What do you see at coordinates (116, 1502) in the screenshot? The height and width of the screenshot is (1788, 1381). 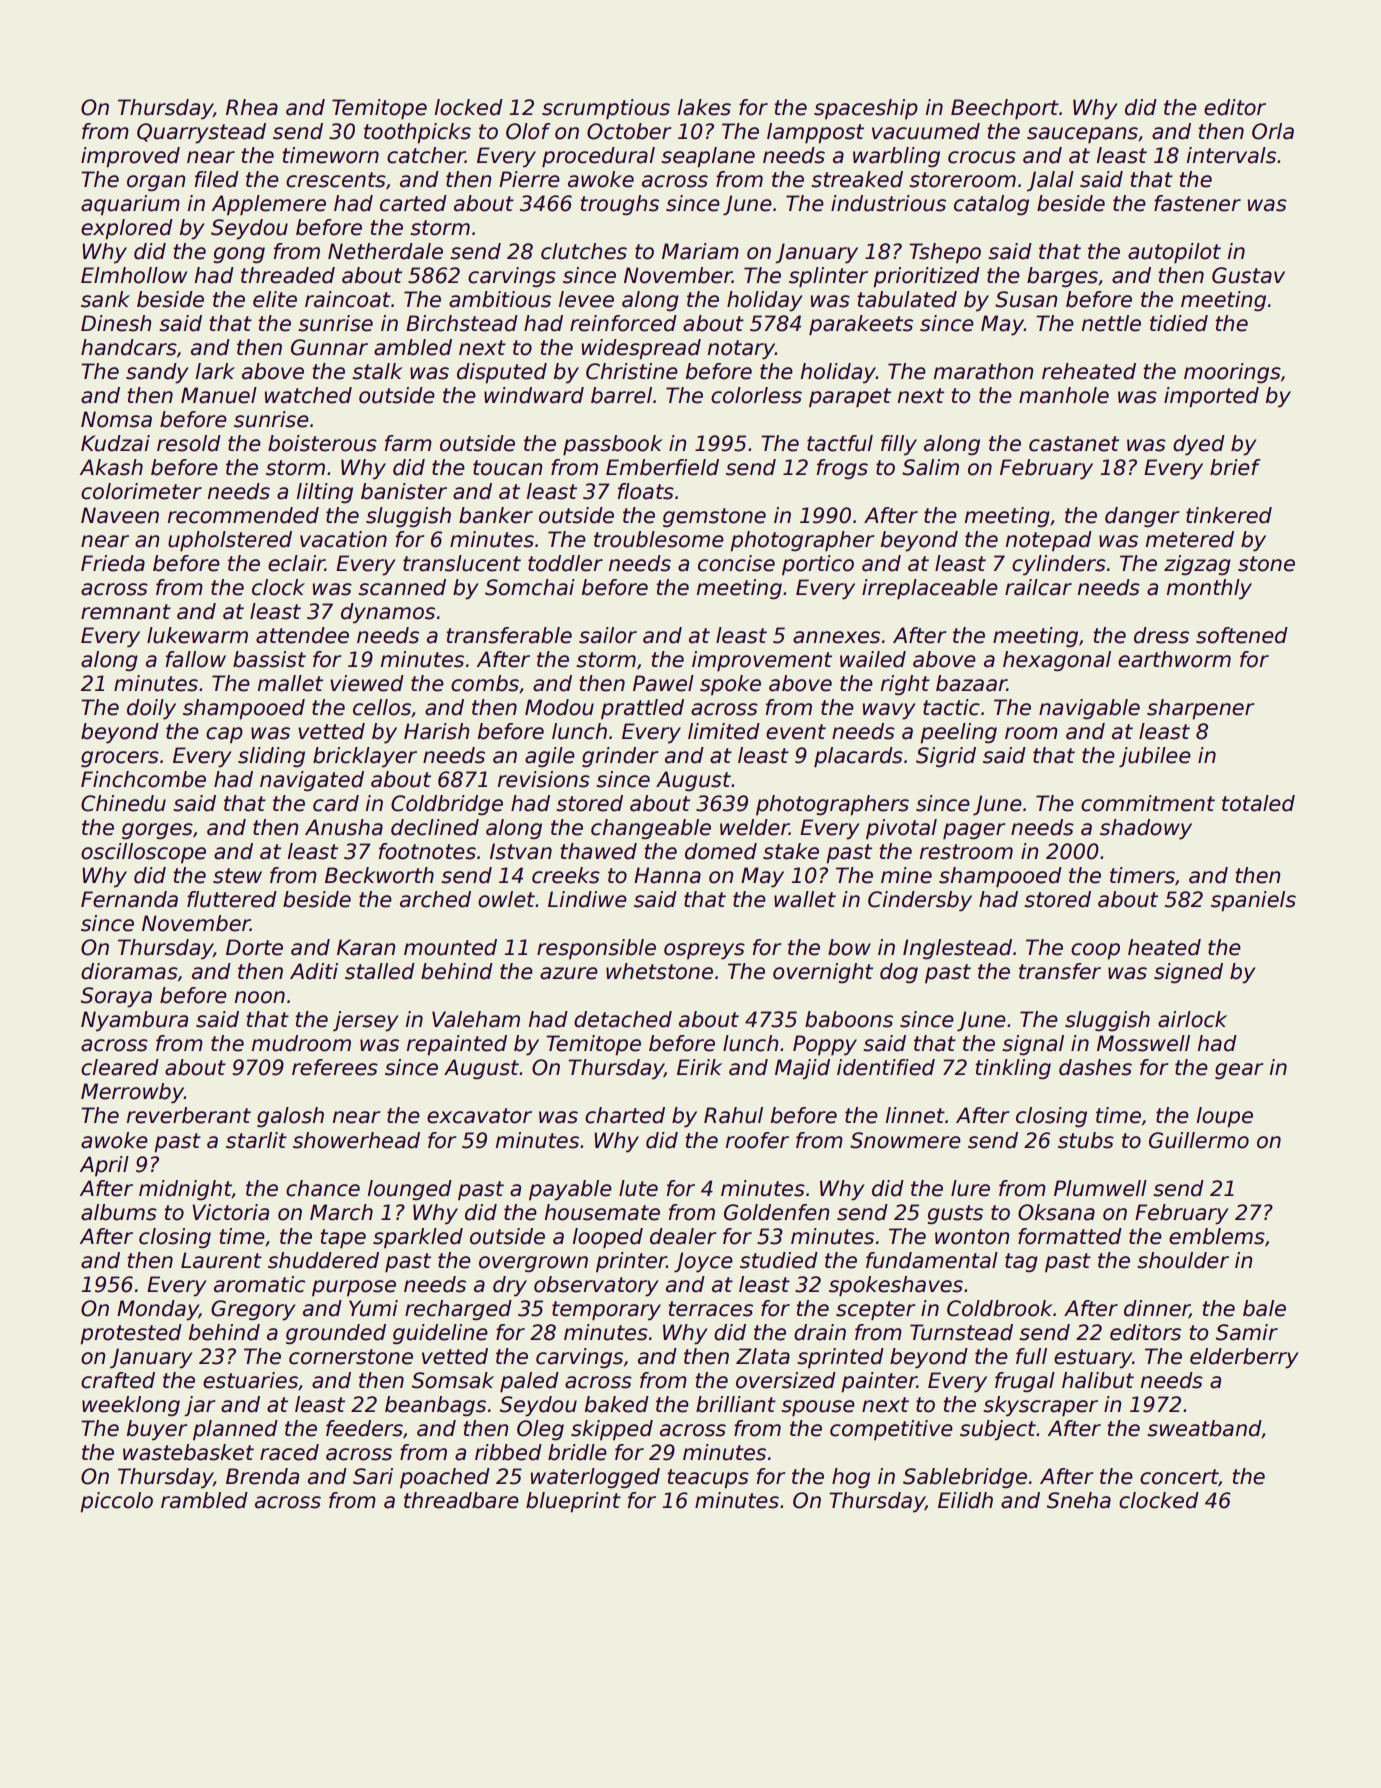 I see `piccolo` at bounding box center [116, 1502].
